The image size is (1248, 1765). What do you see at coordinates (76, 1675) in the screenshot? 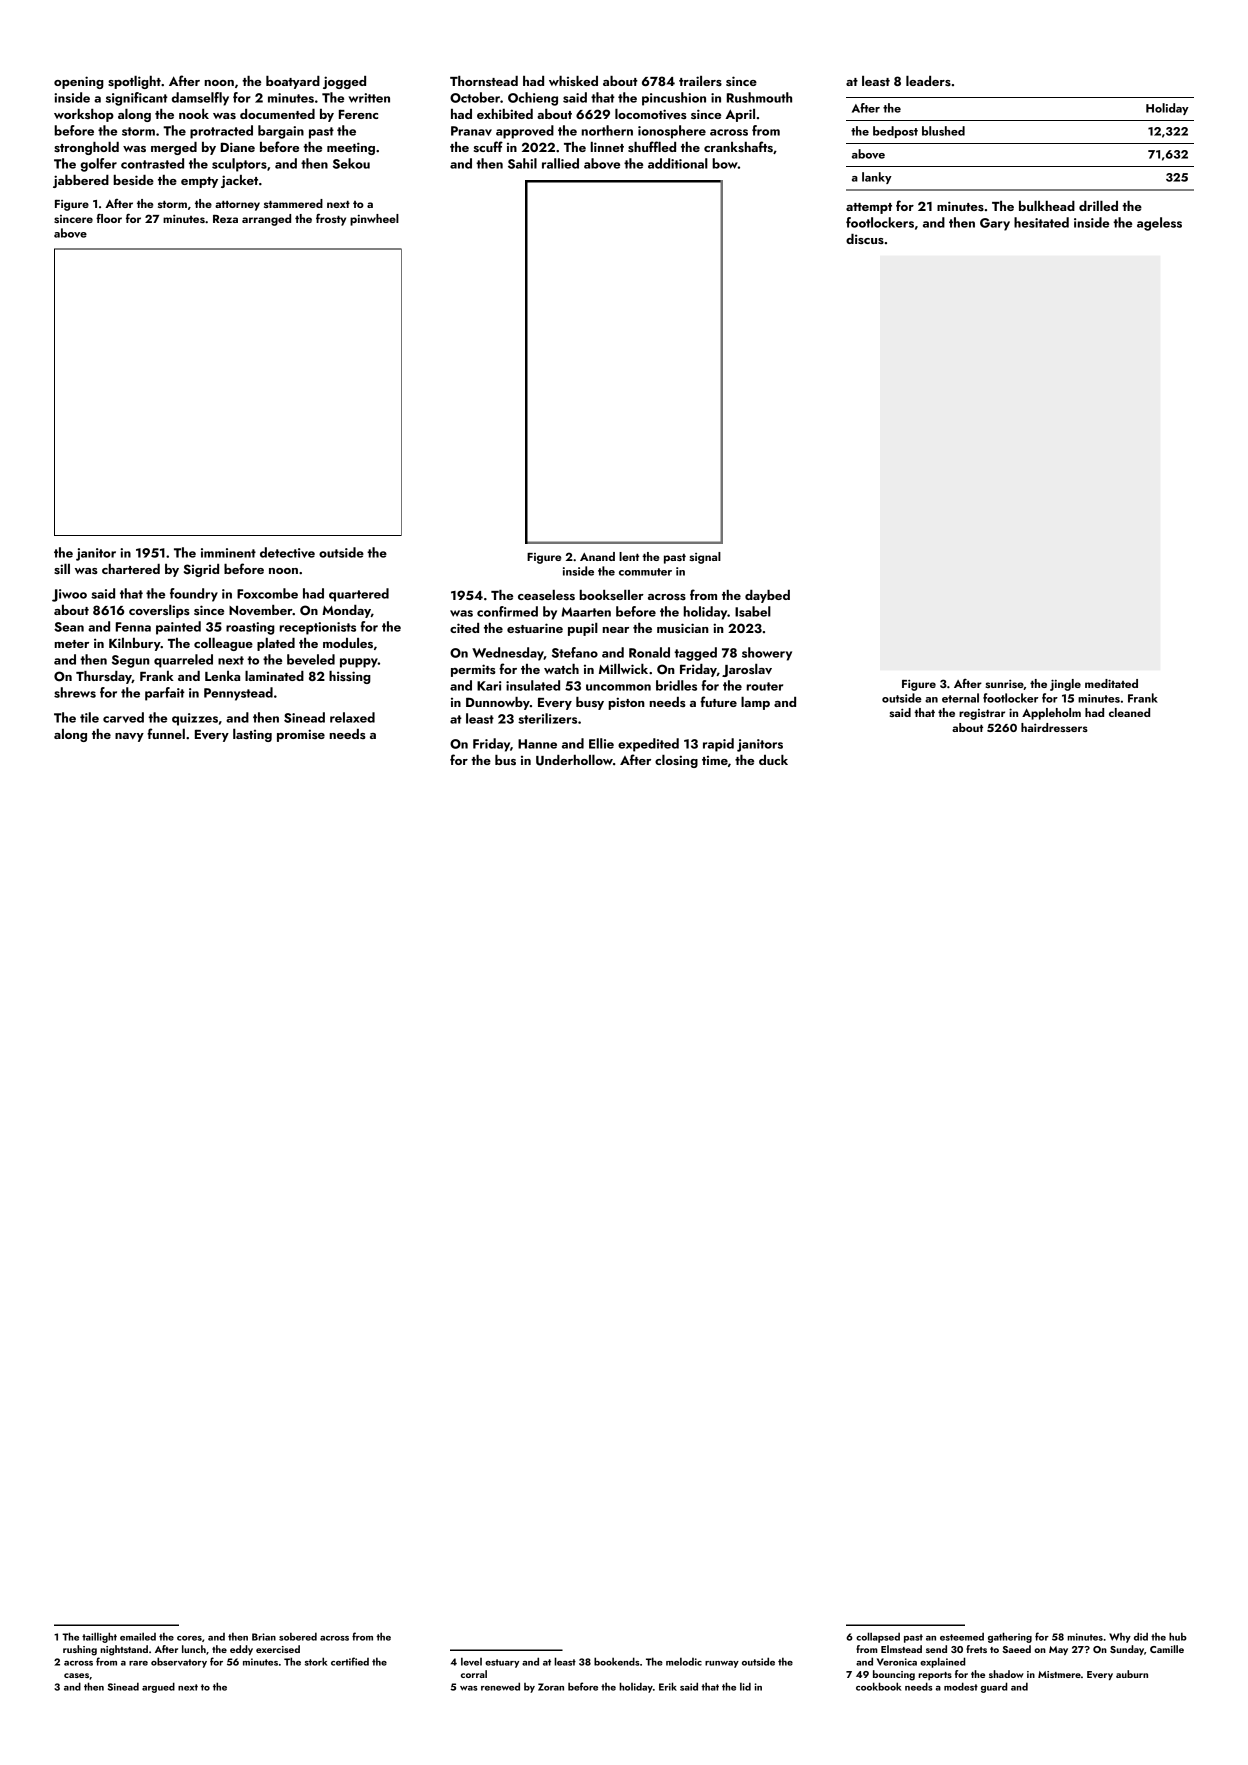
I see `cases` at bounding box center [76, 1675].
